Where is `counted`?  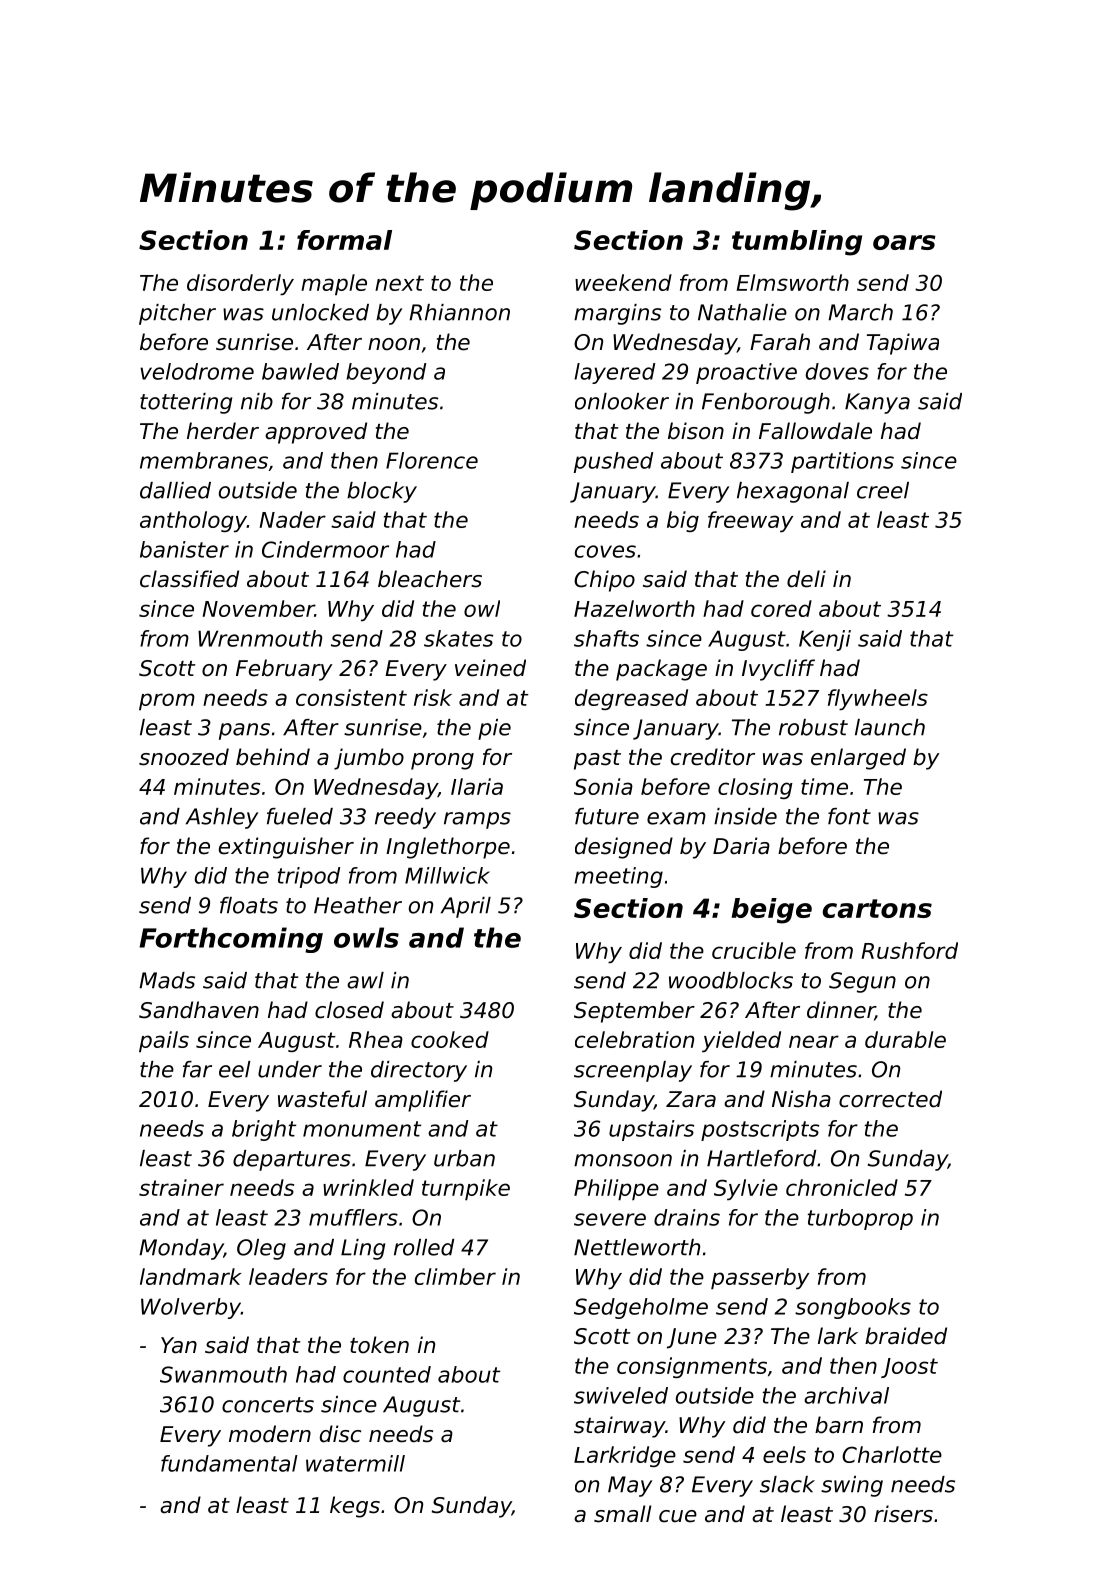
counted is located at coordinates (387, 1374).
